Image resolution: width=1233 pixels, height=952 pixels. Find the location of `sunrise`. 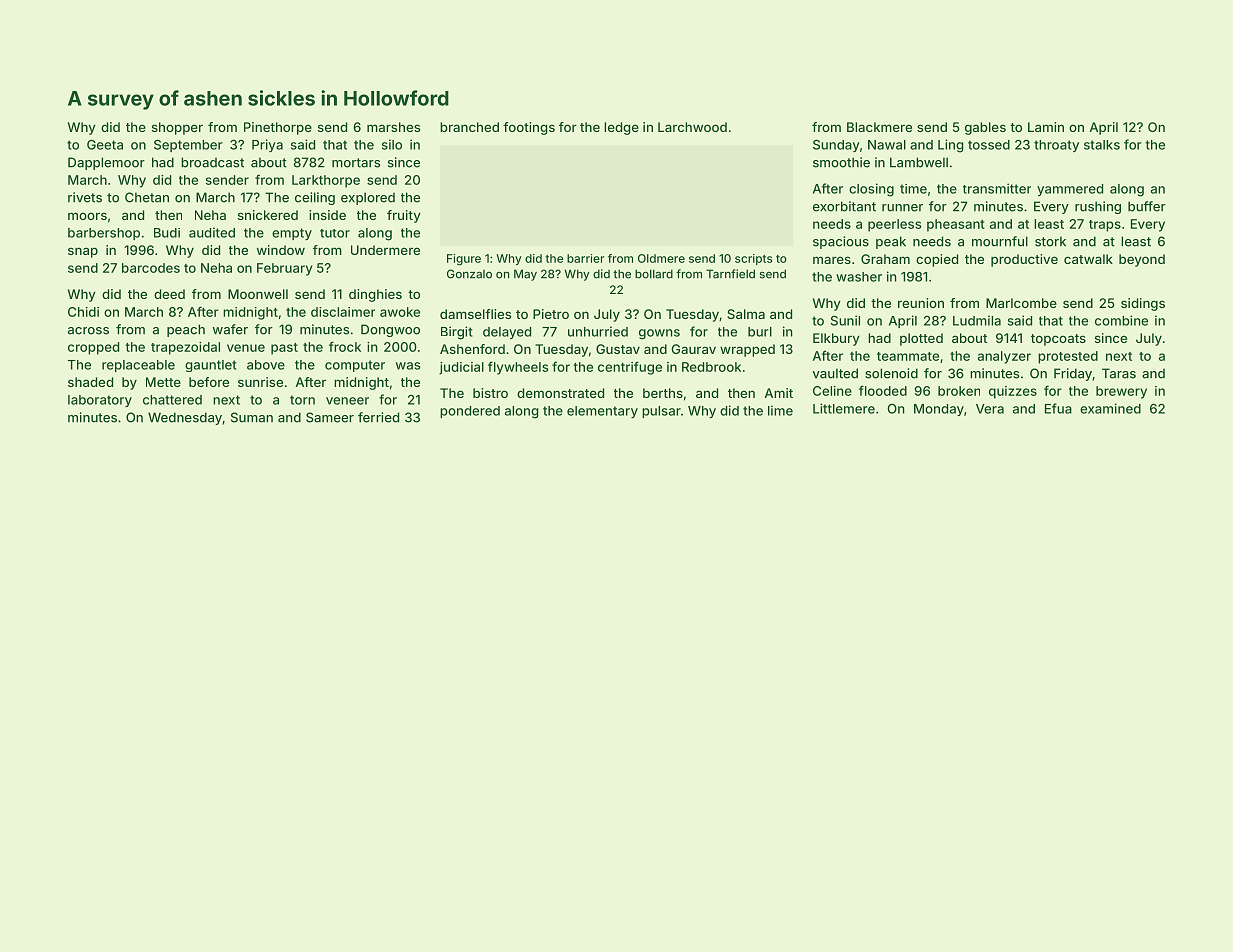

sunrise is located at coordinates (260, 382).
